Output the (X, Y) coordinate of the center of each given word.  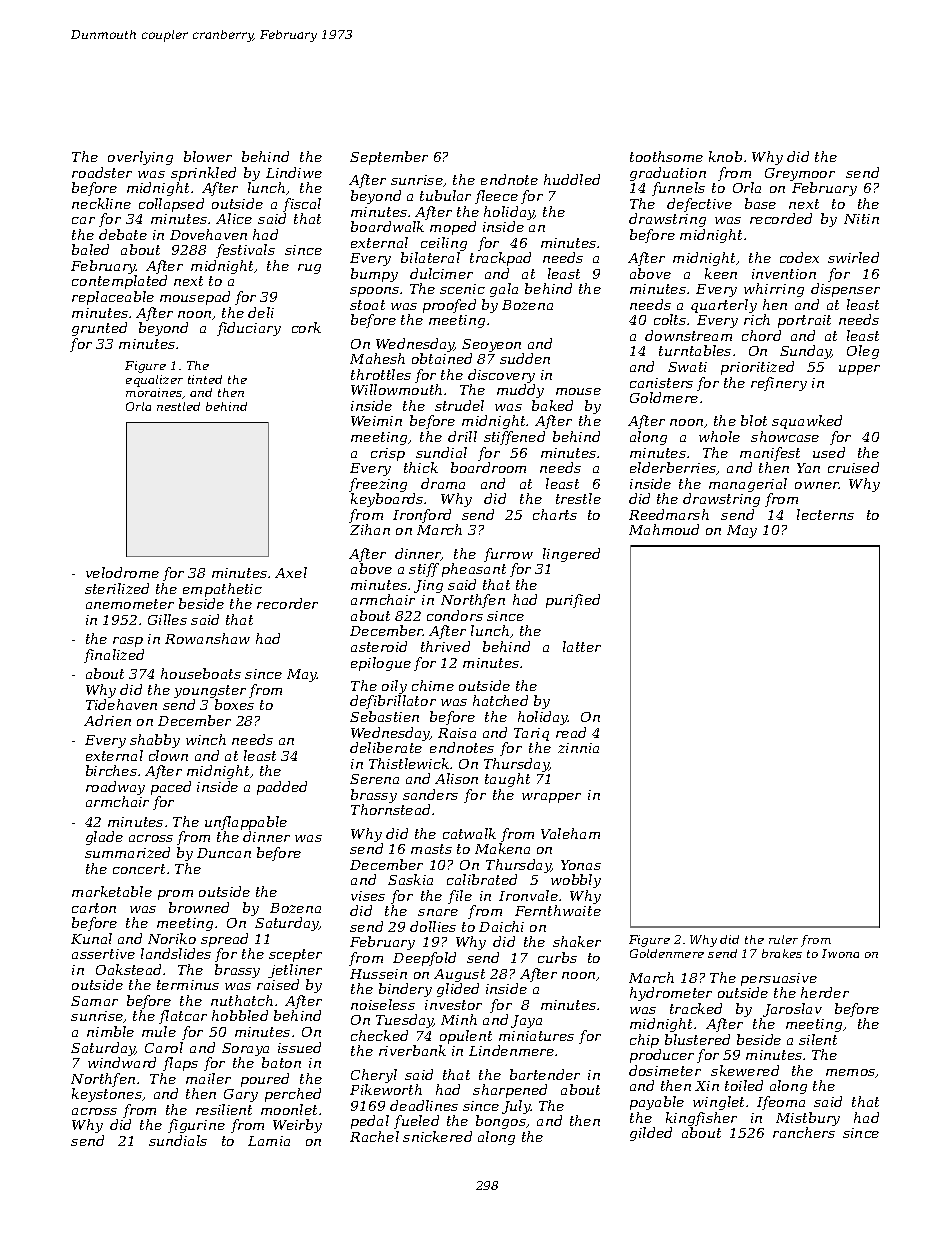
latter (582, 646)
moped (453, 228)
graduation (668, 174)
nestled (178, 406)
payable (657, 1103)
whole (719, 436)
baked (552, 405)
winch (206, 739)
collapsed (171, 205)
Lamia (269, 1141)
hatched (500, 700)
